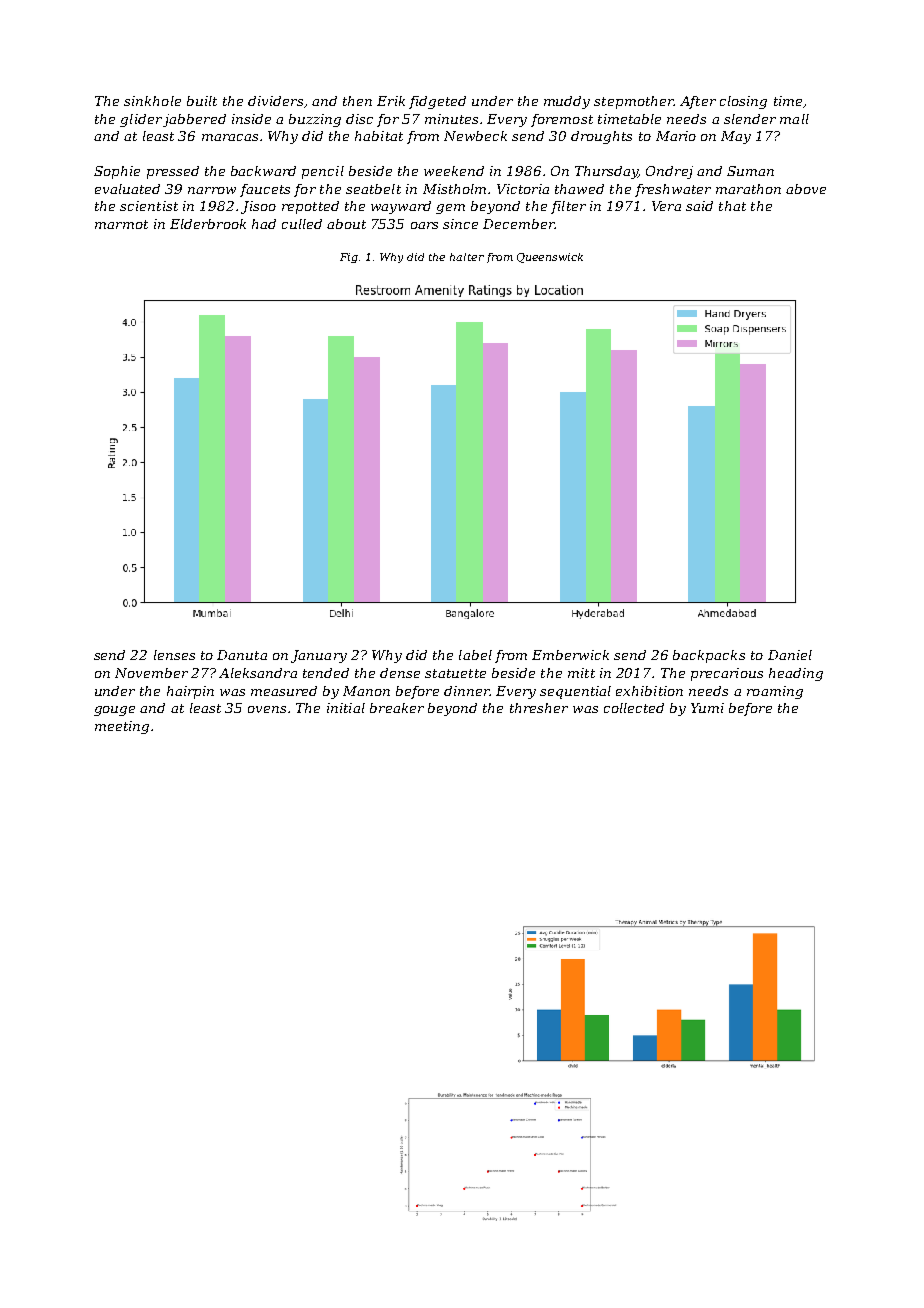 Image resolution: width=924 pixels, height=1308 pixels. I want to click on Newbeck, so click(475, 136).
